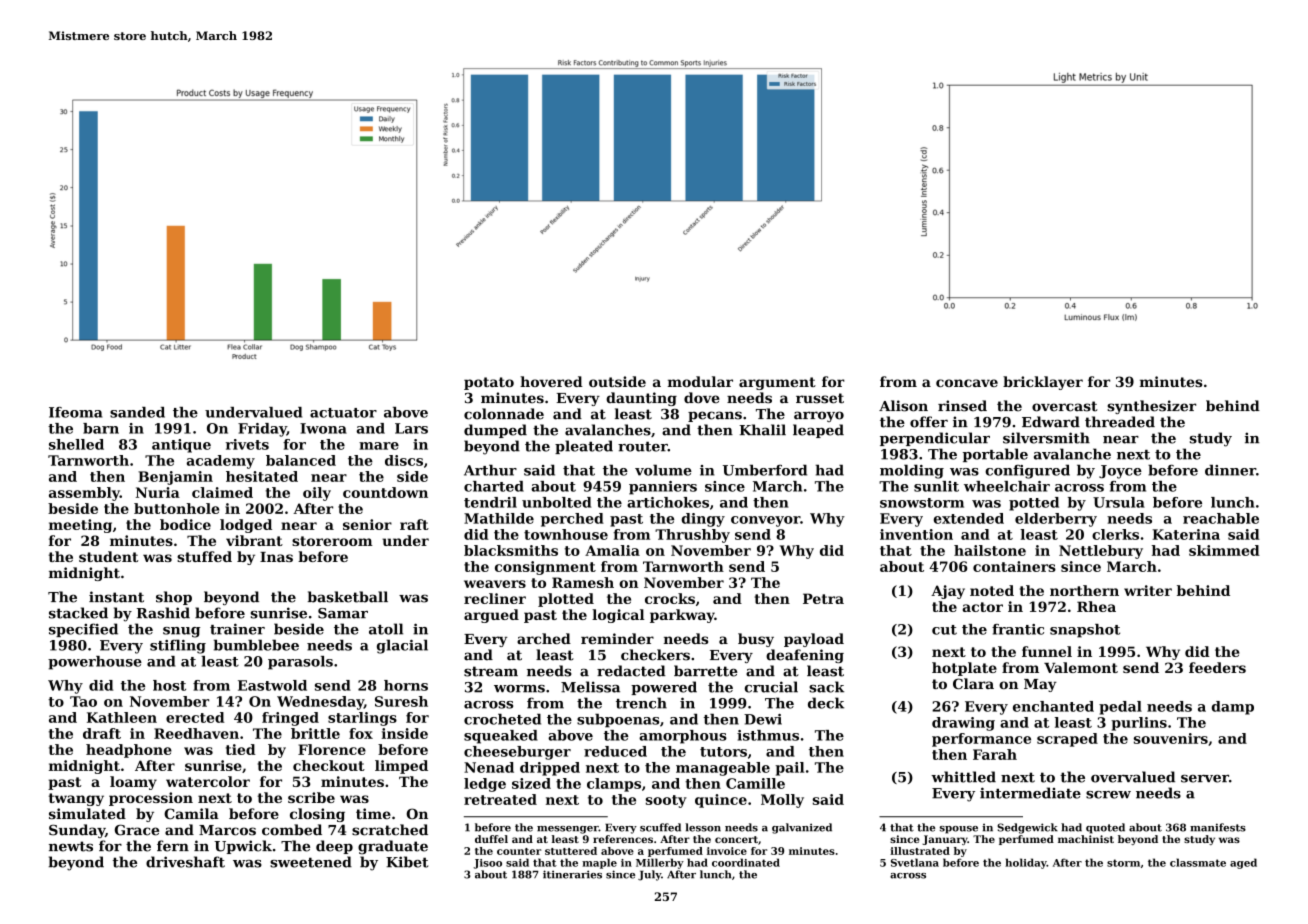 This screenshot has height=924, width=1308. Describe the element at coordinates (715, 416) in the screenshot. I see `pecans` at that location.
